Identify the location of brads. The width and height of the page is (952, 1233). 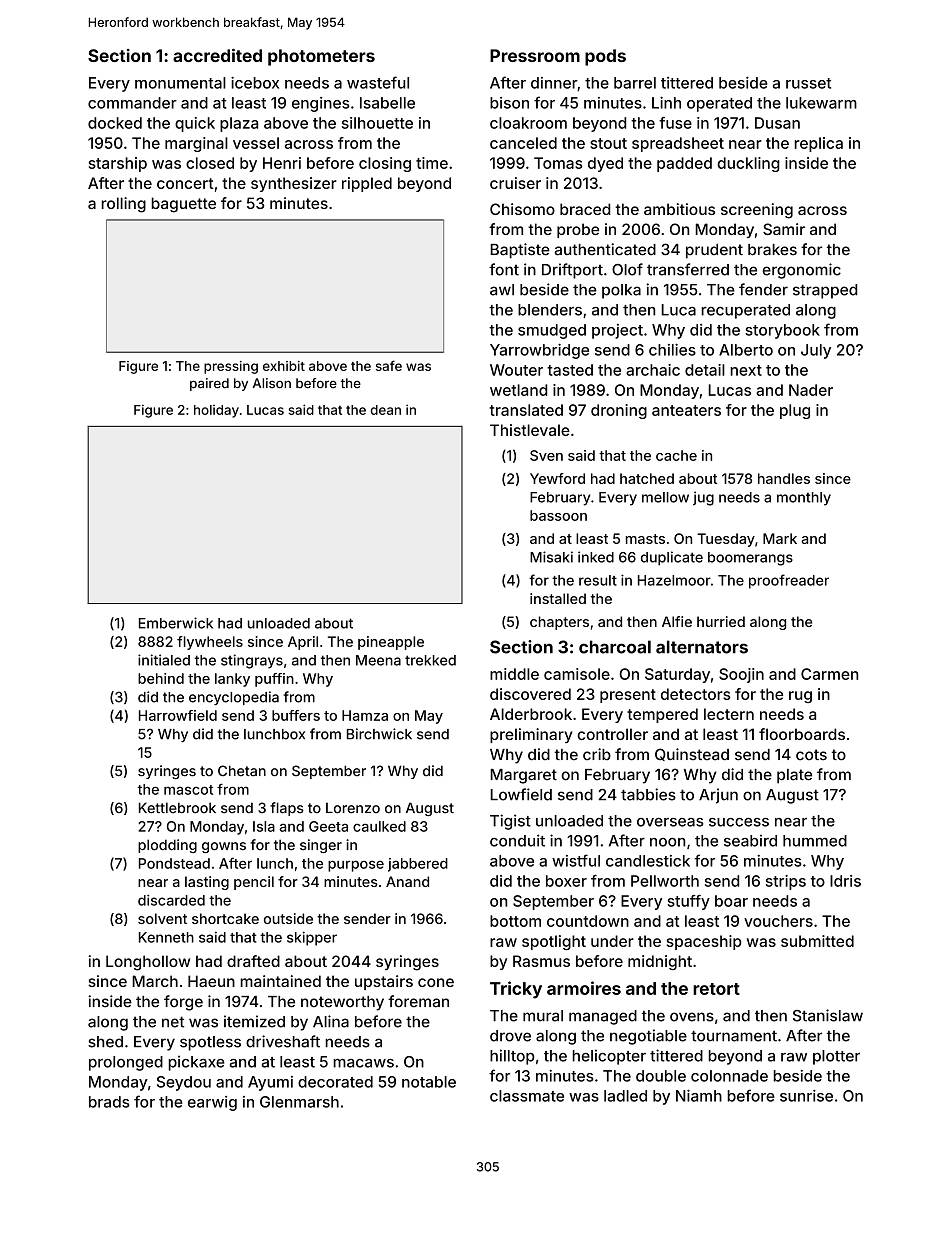
(109, 1102).
